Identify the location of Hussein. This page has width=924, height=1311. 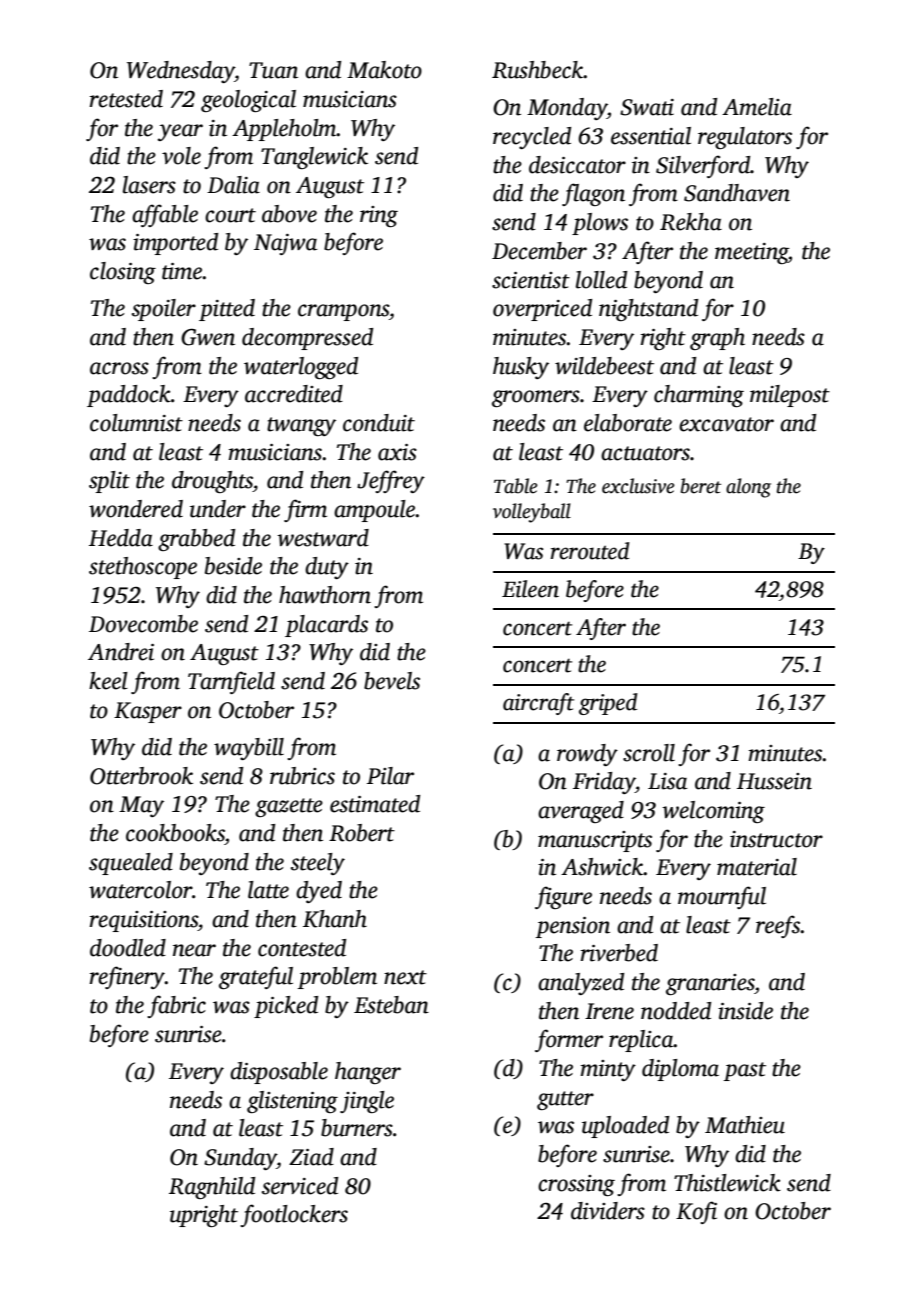
(774, 781).
